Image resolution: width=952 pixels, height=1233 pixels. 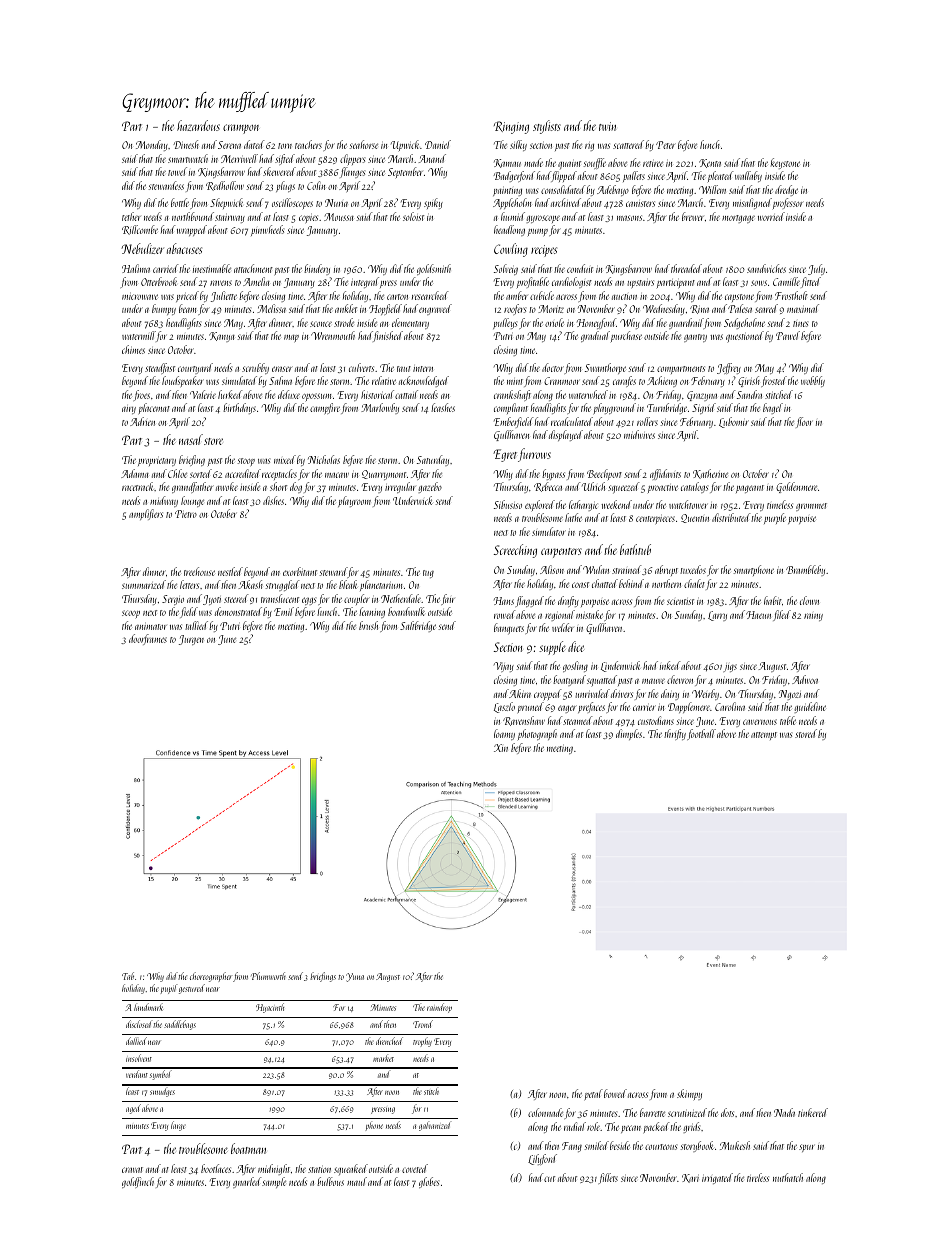 I want to click on stylists, so click(x=547, y=127).
